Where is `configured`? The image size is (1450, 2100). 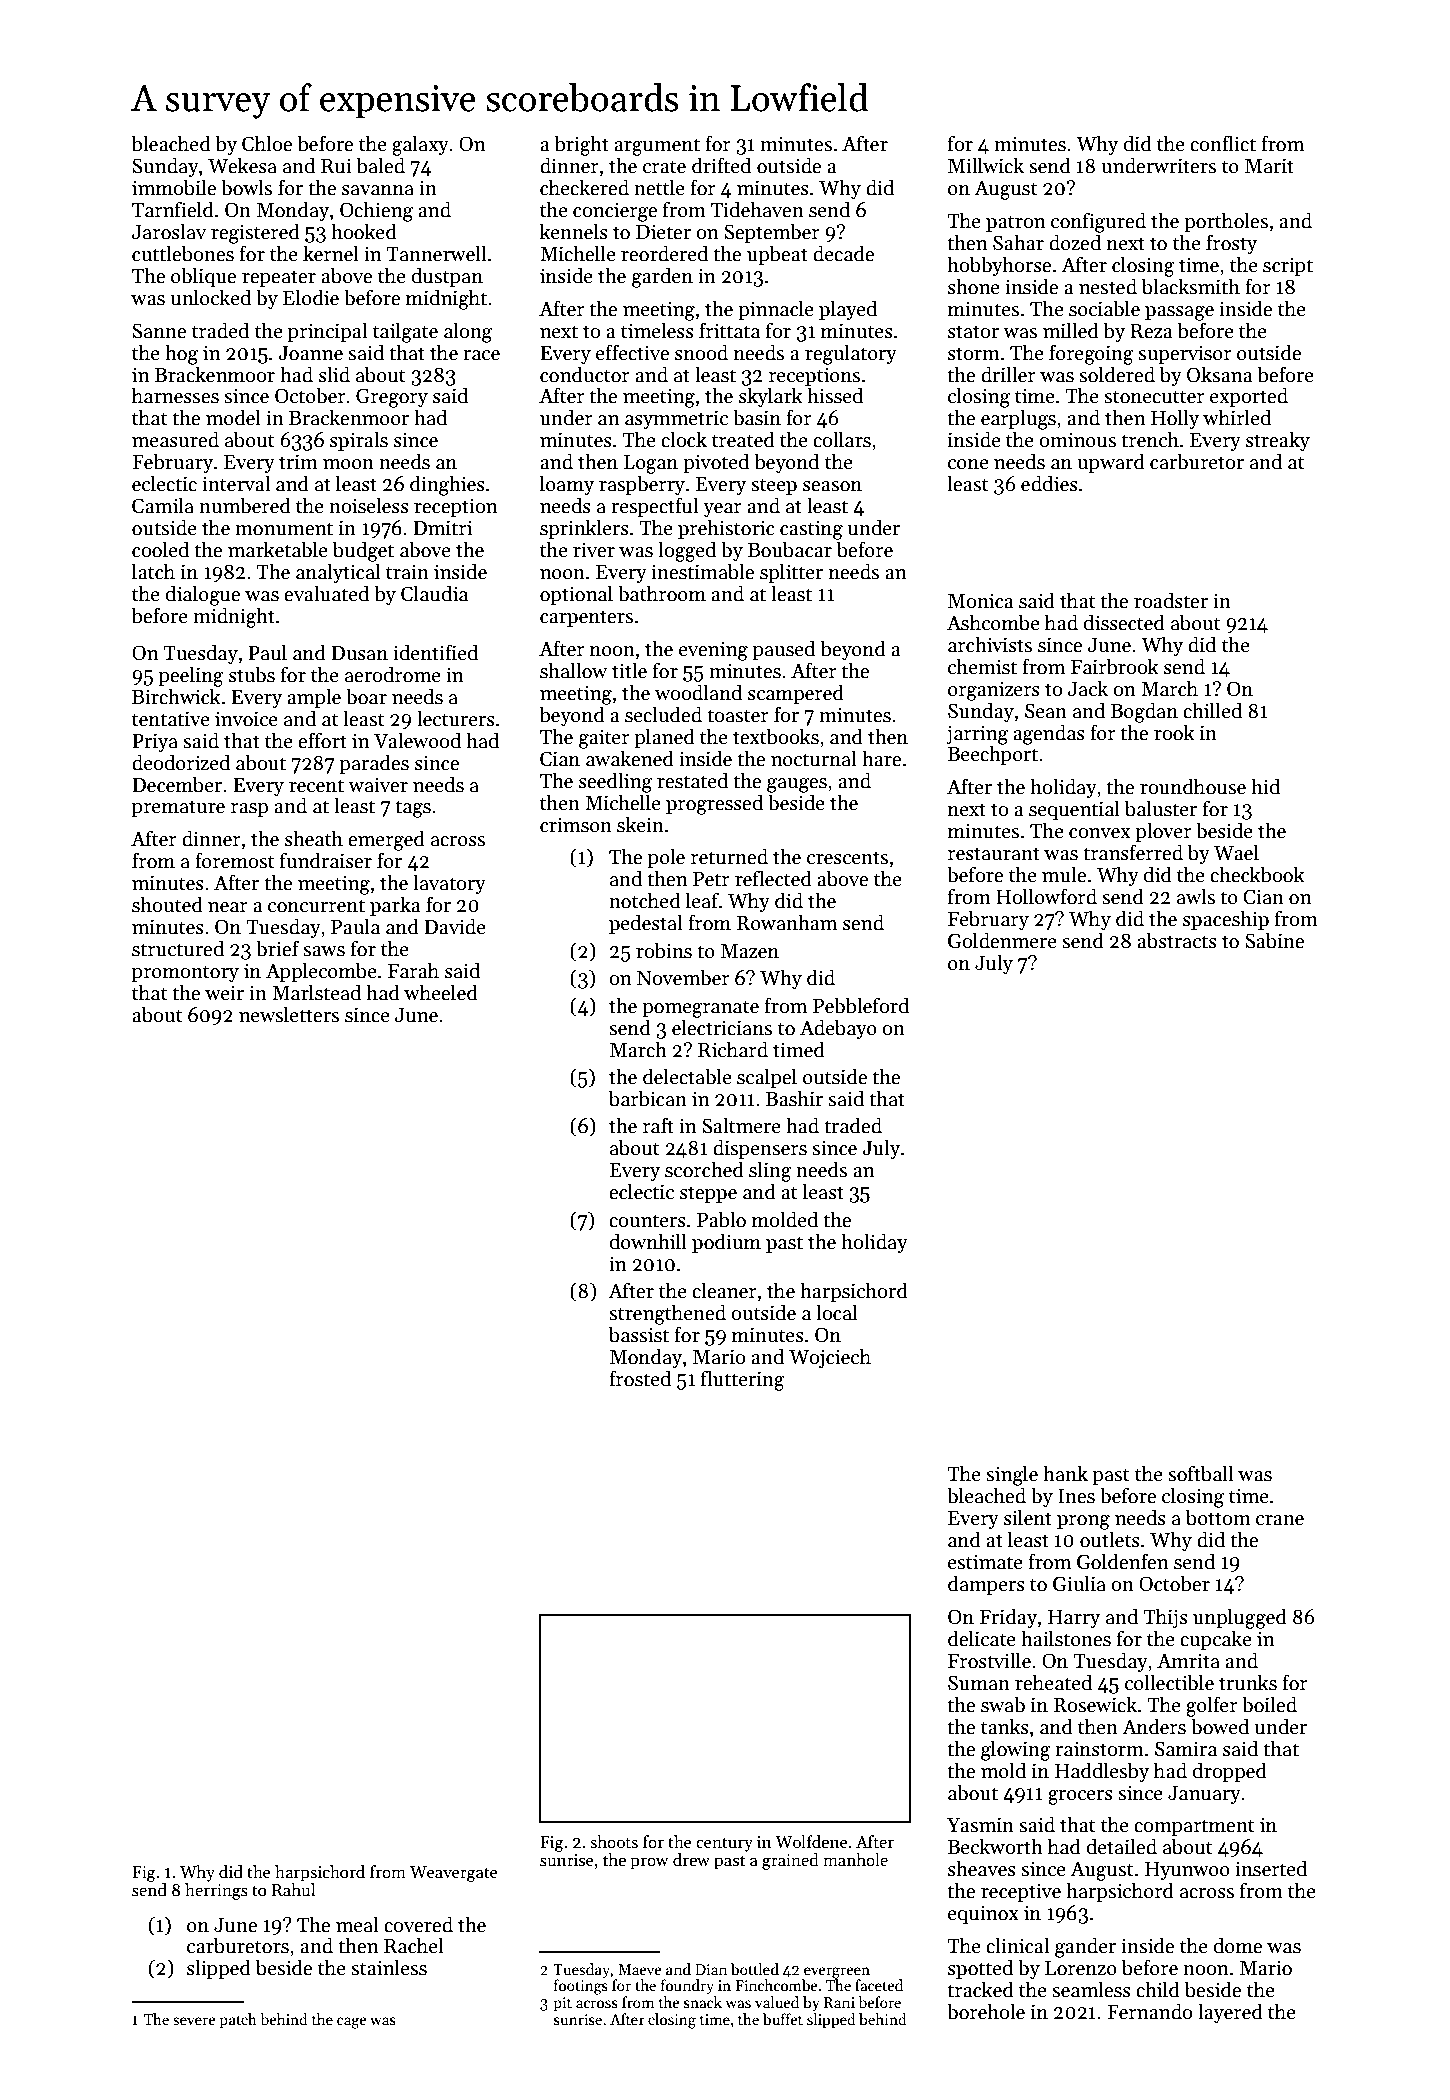 configured is located at coordinates (1098, 222).
